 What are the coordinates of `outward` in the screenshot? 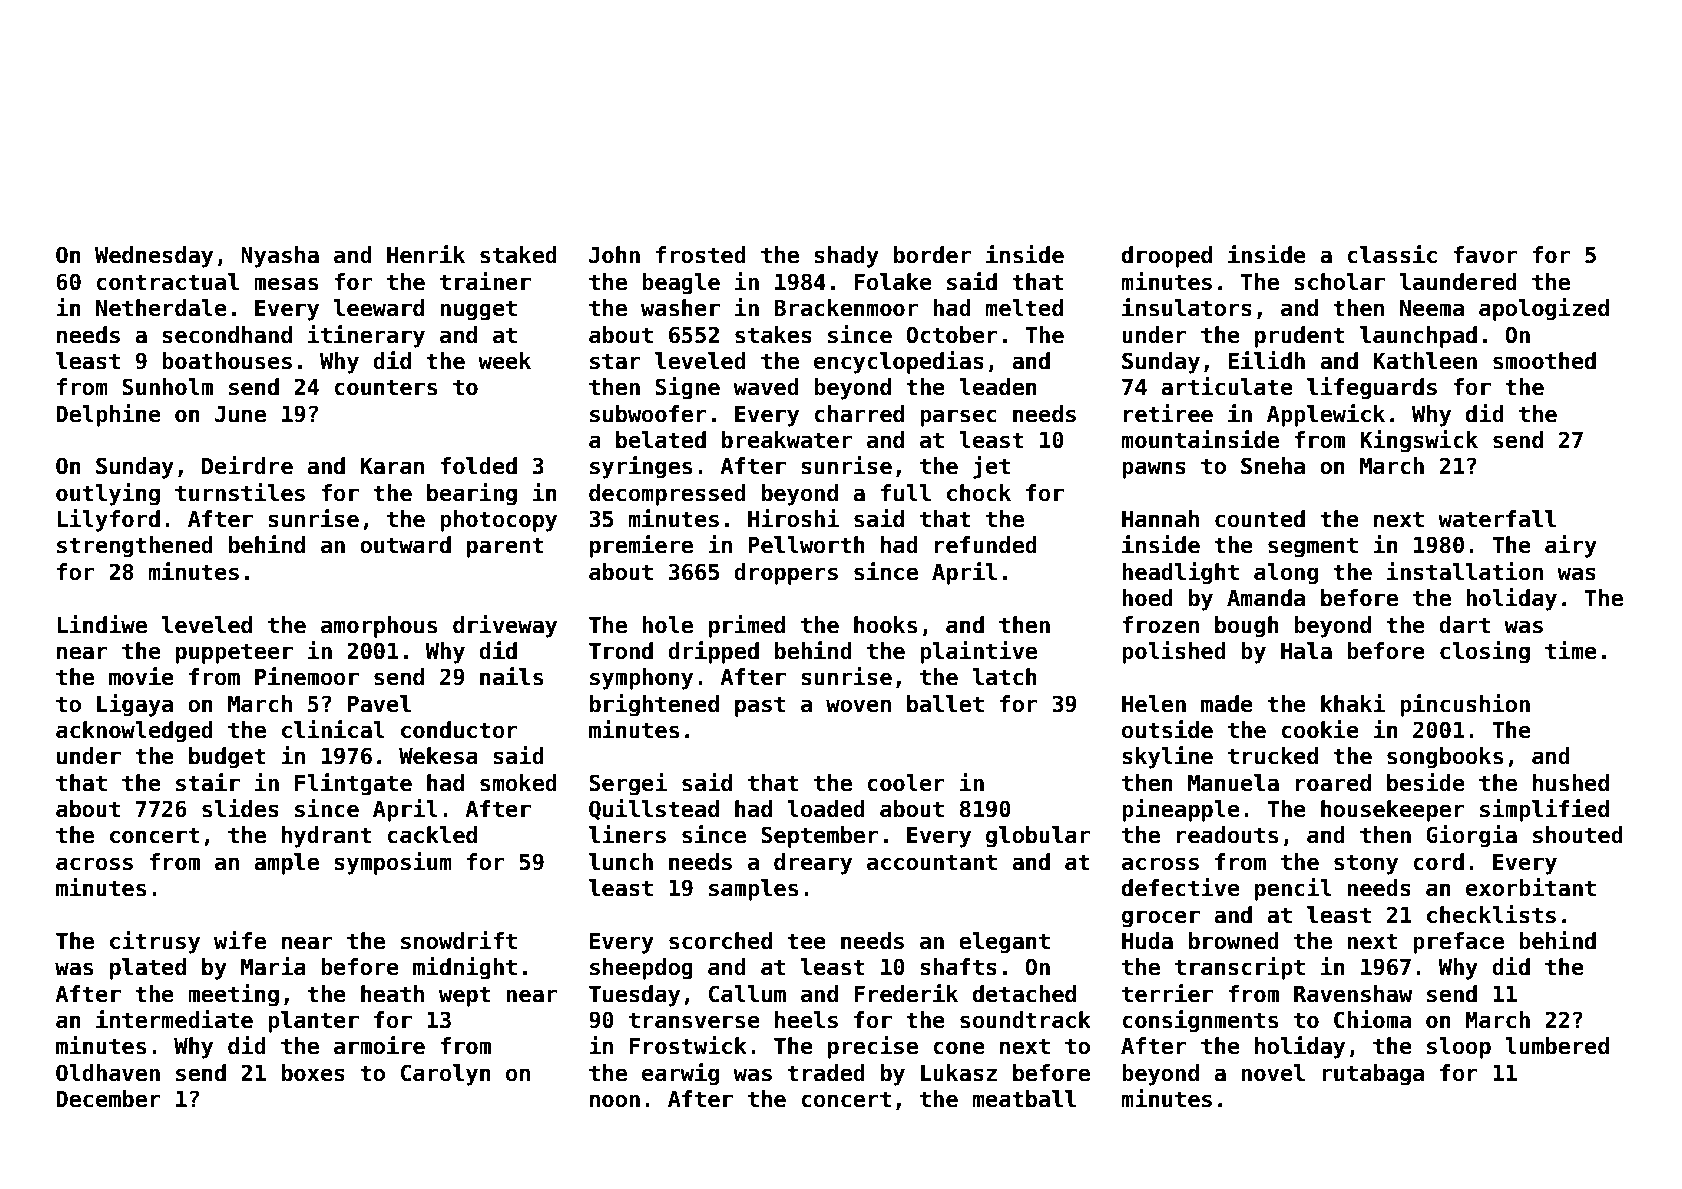 It's located at (405, 545).
